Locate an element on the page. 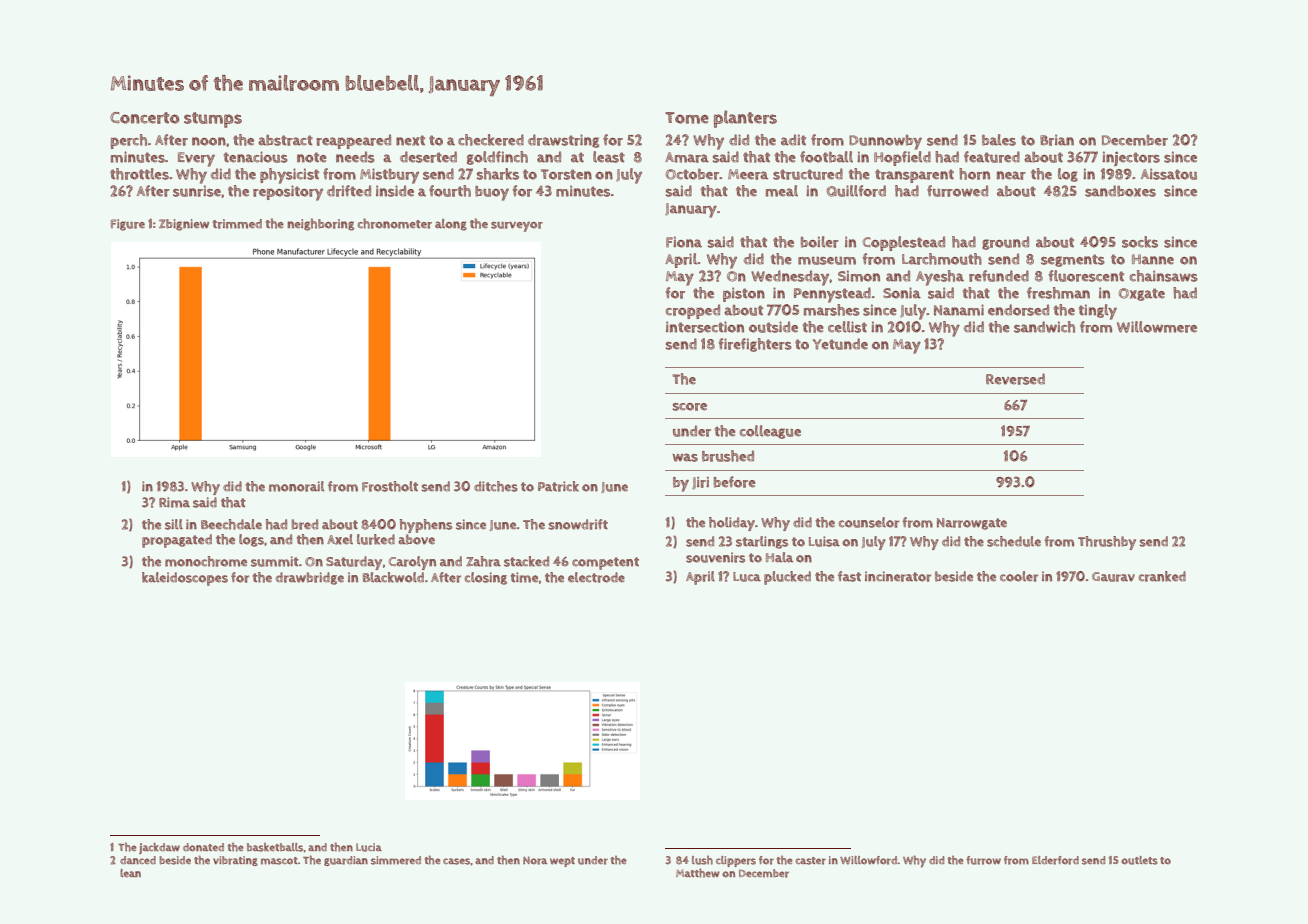  drawbridge is located at coordinates (310, 578).
